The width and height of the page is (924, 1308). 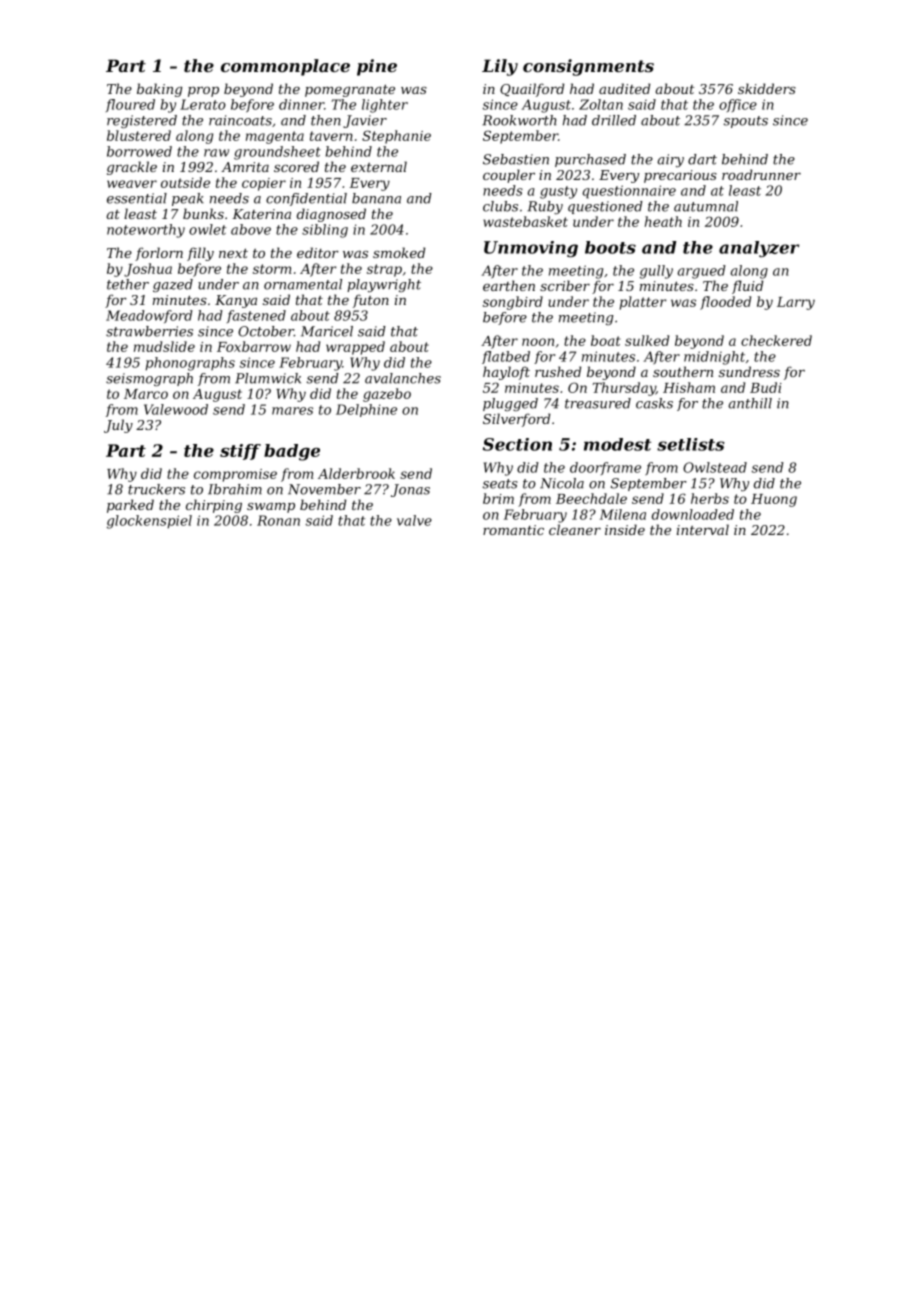 What do you see at coordinates (292, 411) in the page?
I see `mares` at bounding box center [292, 411].
